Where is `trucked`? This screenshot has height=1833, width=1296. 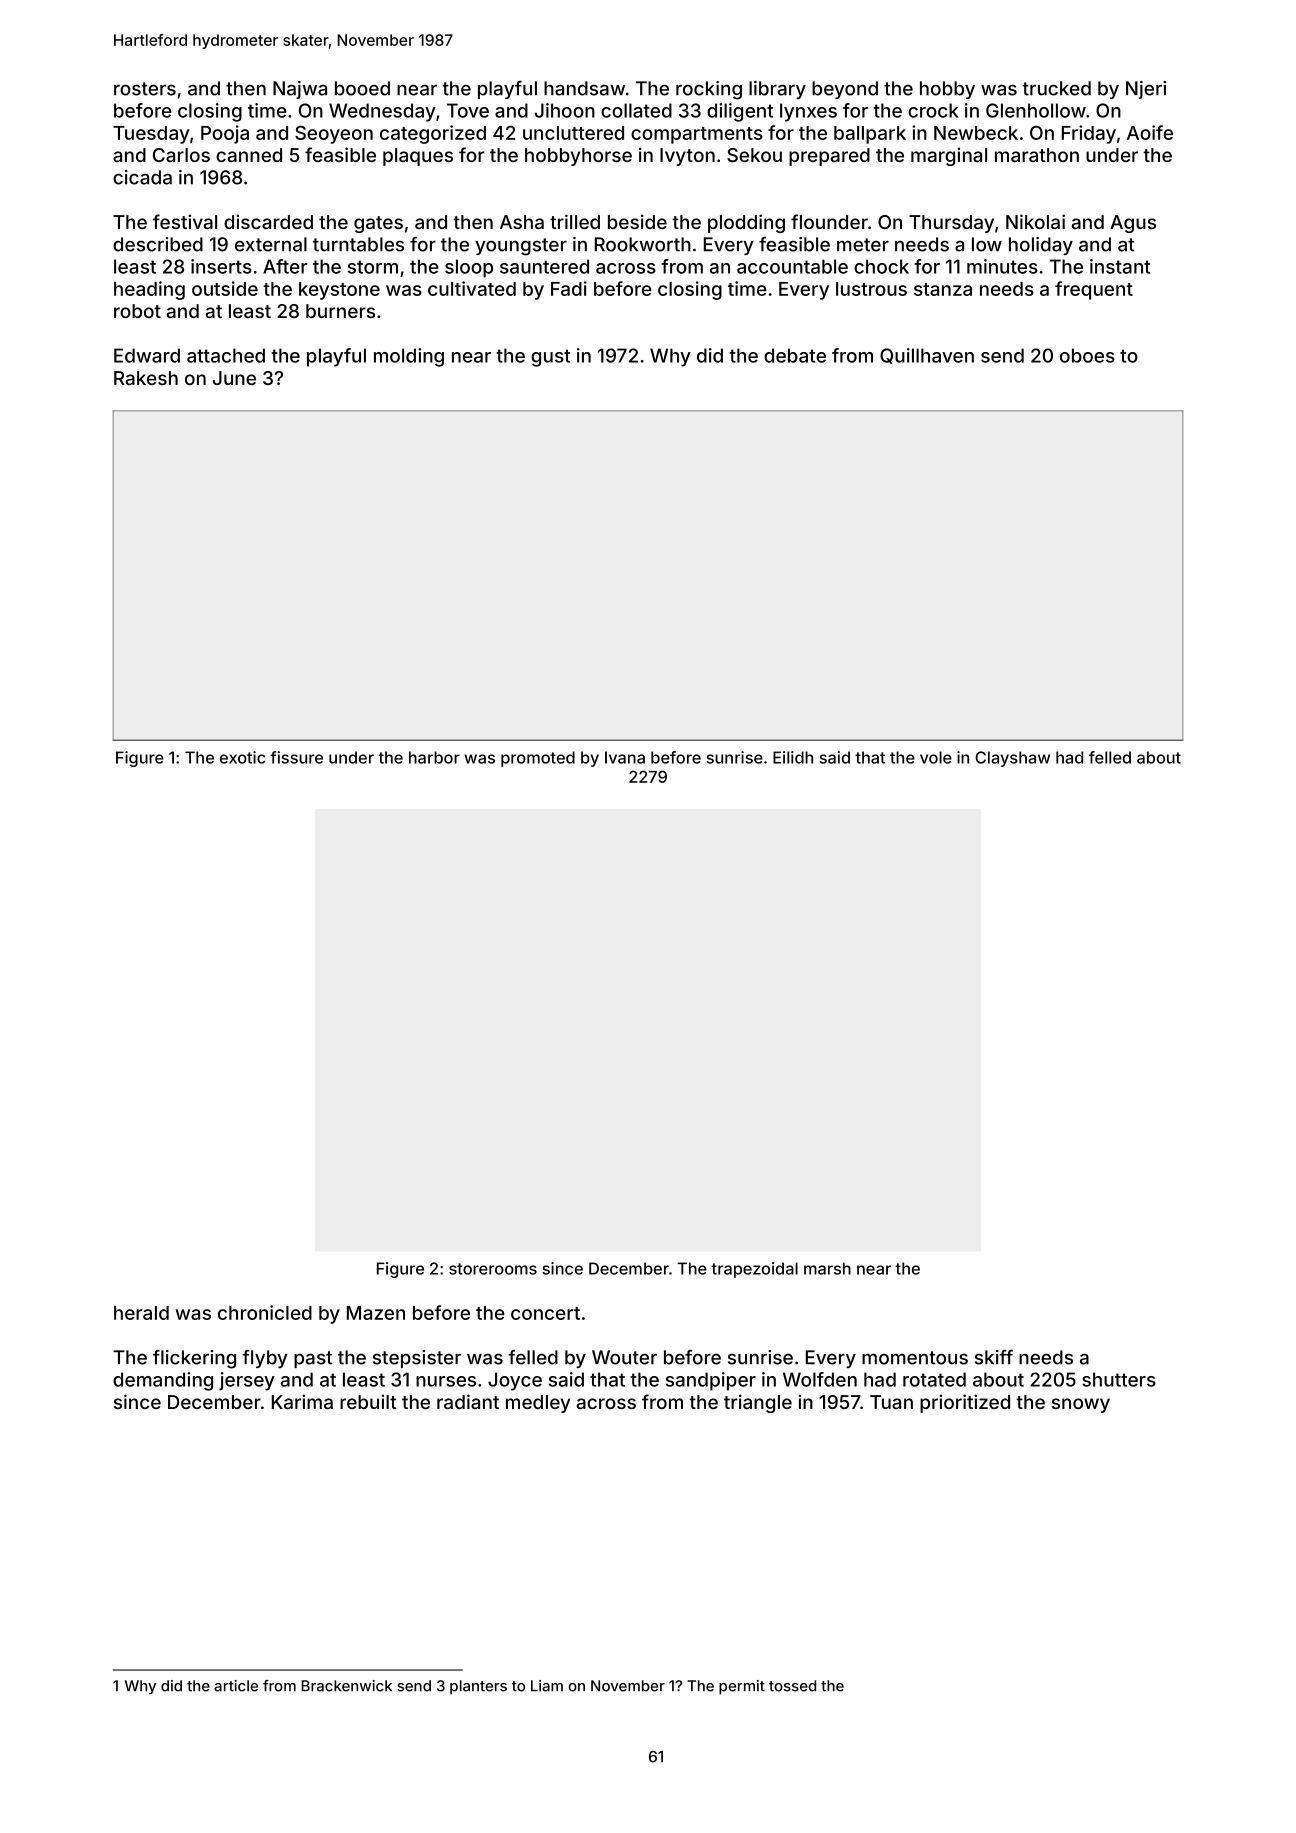 trucked is located at coordinates (1056, 88).
